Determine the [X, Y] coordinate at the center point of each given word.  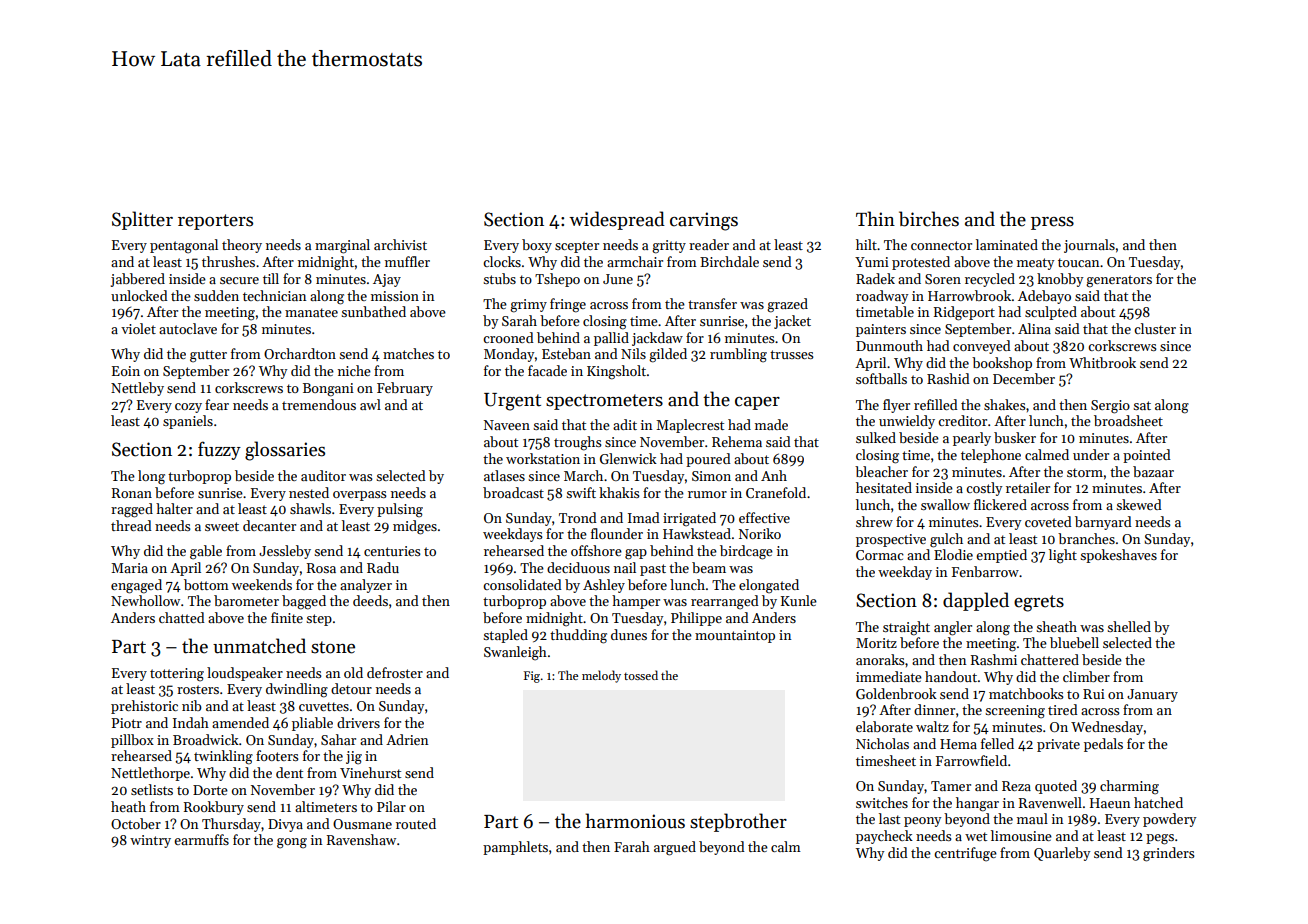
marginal [342, 246]
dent [289, 772]
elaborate [884, 726]
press [1052, 223]
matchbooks [1026, 693]
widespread [617, 220]
